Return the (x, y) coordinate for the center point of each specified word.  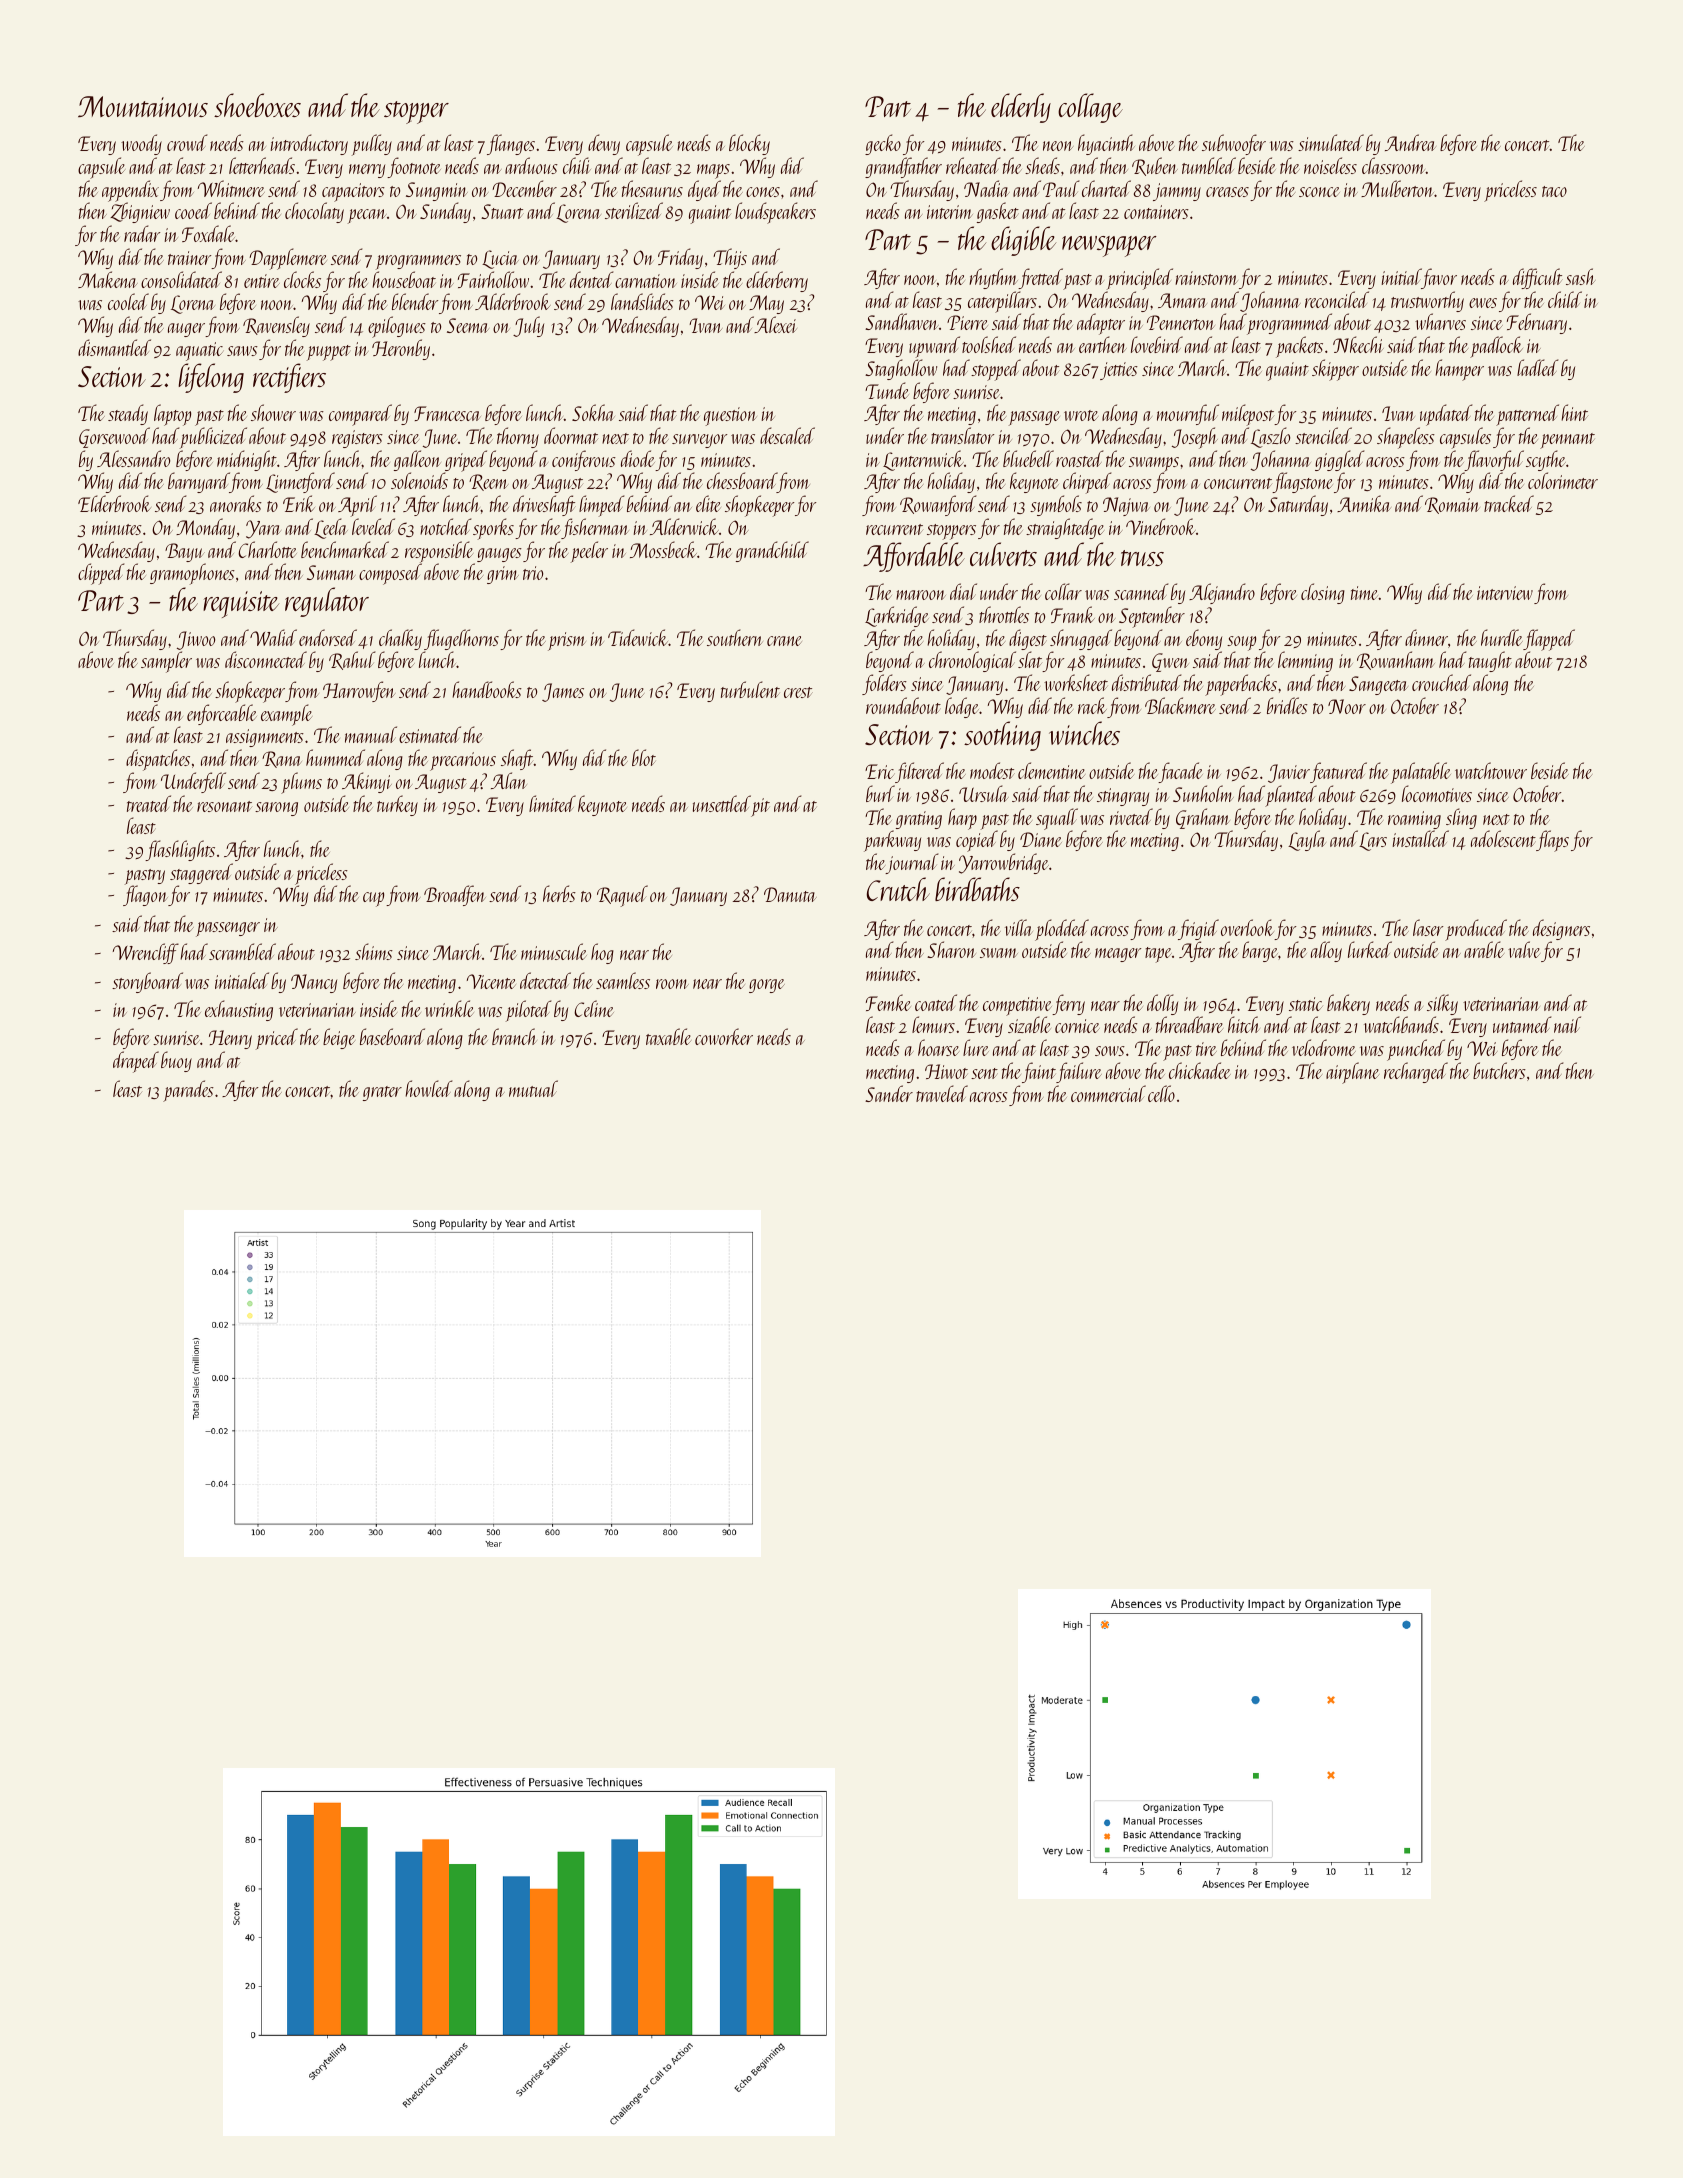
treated (149, 803)
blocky (749, 144)
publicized (213, 438)
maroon (921, 595)
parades (188, 1091)
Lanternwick (923, 460)
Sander (889, 1093)
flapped (1549, 640)
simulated (1331, 142)
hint (1574, 412)
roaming (1414, 821)
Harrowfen (359, 691)
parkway (892, 842)
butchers (1499, 1070)
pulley (372, 145)
